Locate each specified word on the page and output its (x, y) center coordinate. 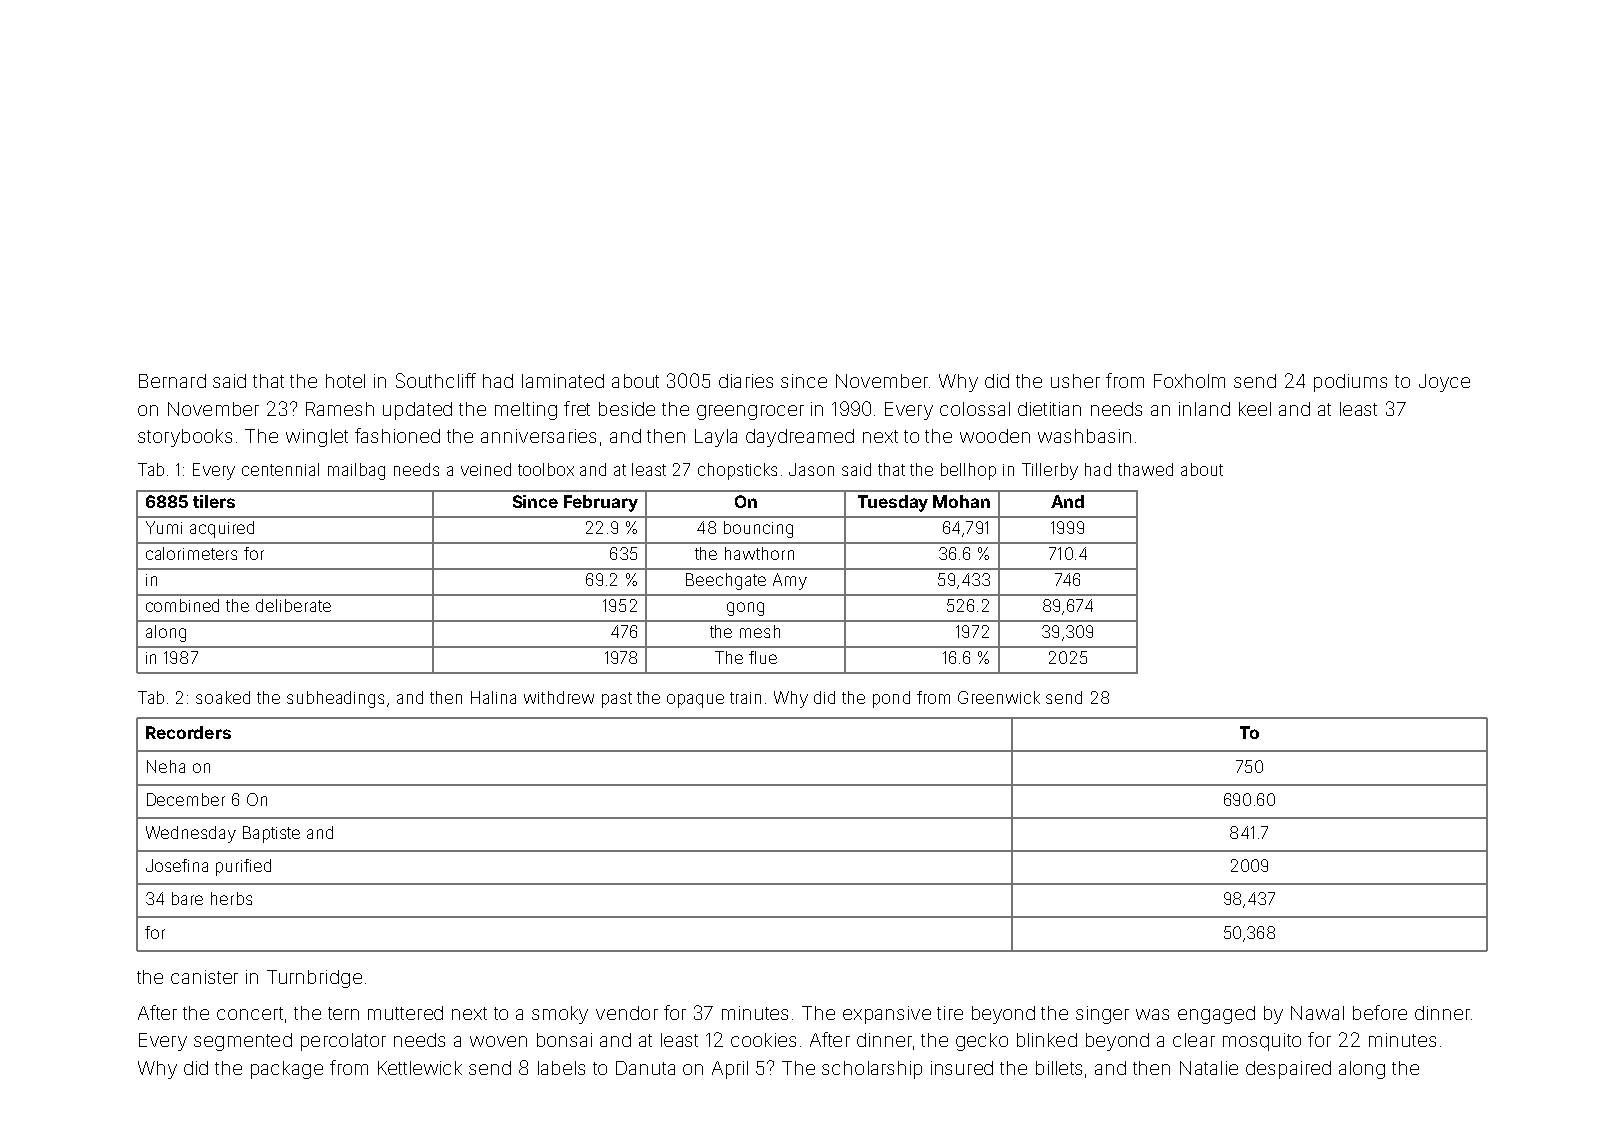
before (1380, 1012)
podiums (1350, 383)
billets (1059, 1068)
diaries (746, 381)
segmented (243, 1042)
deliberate (293, 605)
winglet (317, 438)
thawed (1145, 469)
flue (763, 657)
